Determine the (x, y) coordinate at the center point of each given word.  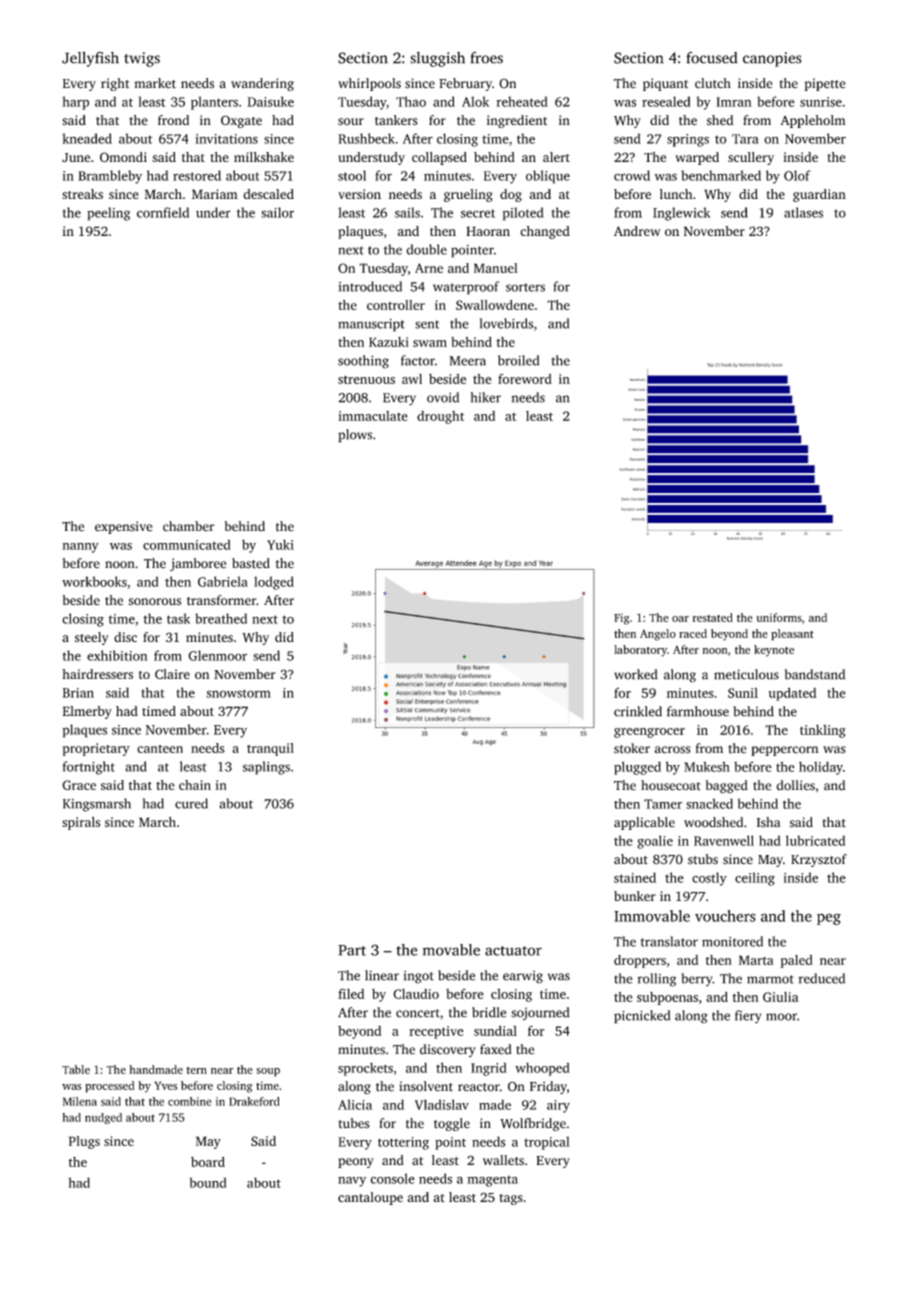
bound (208, 1182)
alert (556, 157)
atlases (803, 212)
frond (173, 120)
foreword (525, 379)
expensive (124, 527)
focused (712, 57)
